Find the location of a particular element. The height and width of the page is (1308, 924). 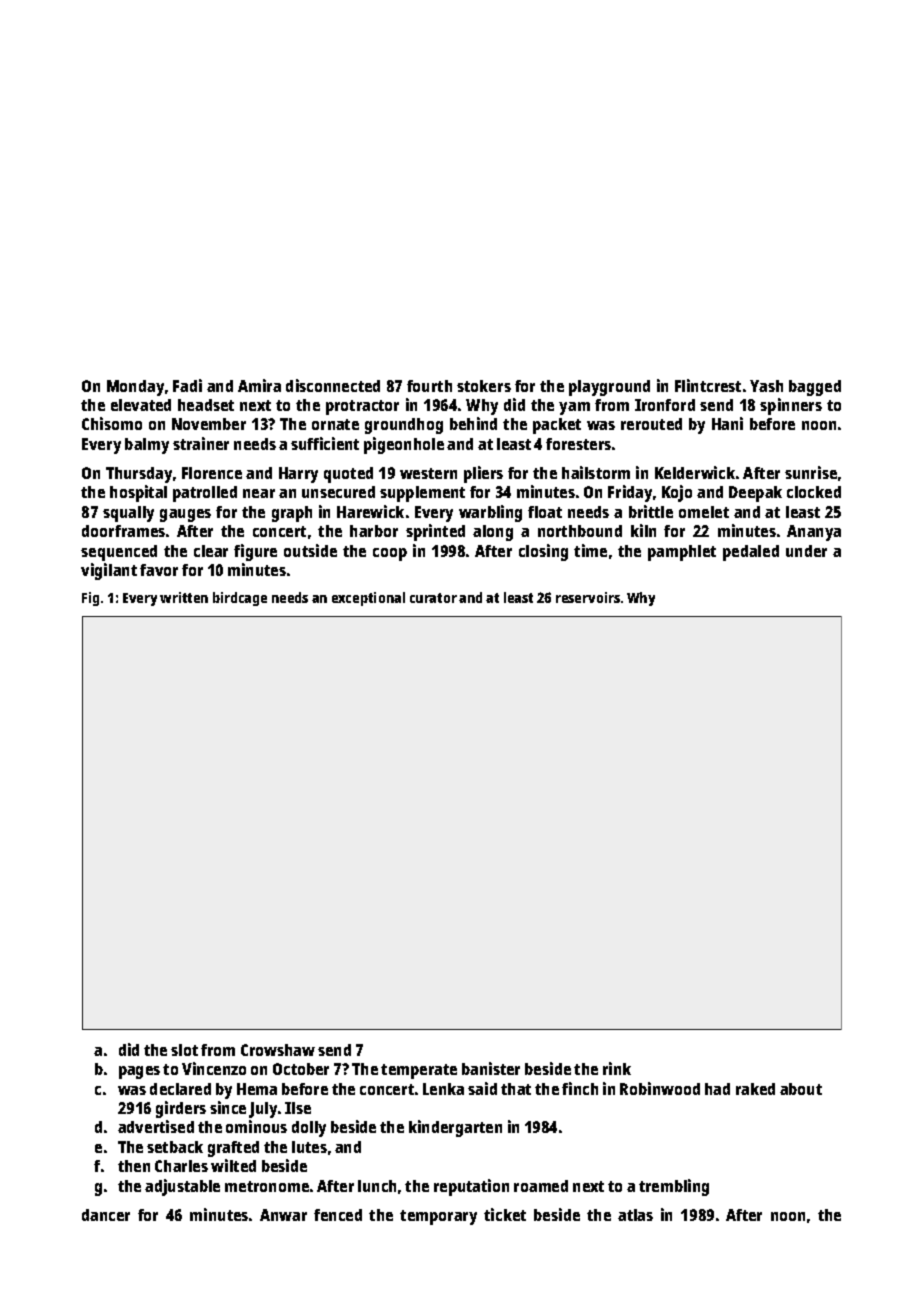

rerouted is located at coordinates (651, 424).
